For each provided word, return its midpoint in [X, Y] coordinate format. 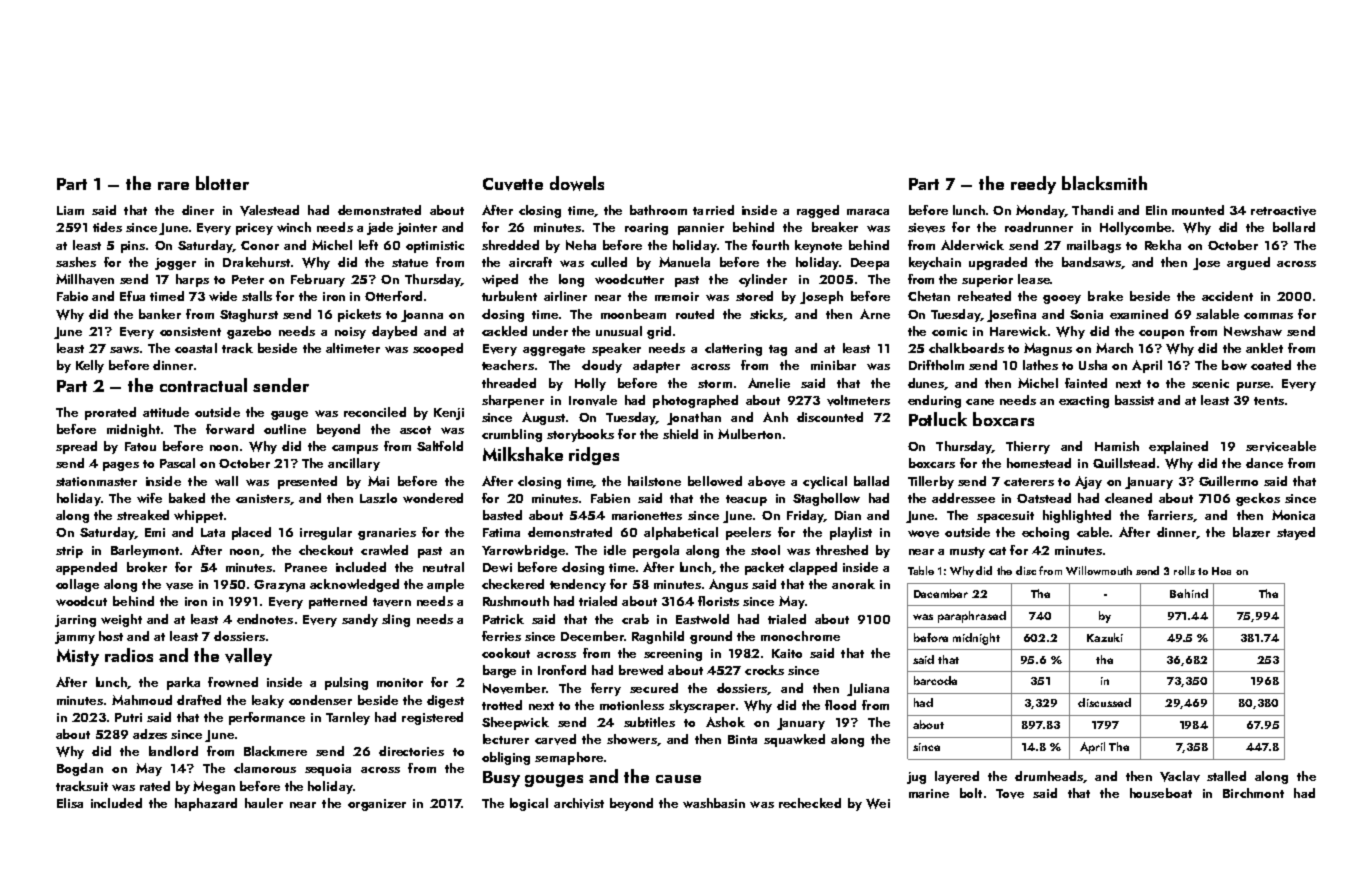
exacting [1084, 402]
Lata [213, 532]
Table [921, 570]
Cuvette [513, 184]
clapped [813, 568]
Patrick [503, 619]
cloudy [602, 366]
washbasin [714, 803]
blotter [222, 183]
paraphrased [972, 617]
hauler [264, 803]
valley [248, 657]
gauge [289, 415]
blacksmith [1104, 183]
